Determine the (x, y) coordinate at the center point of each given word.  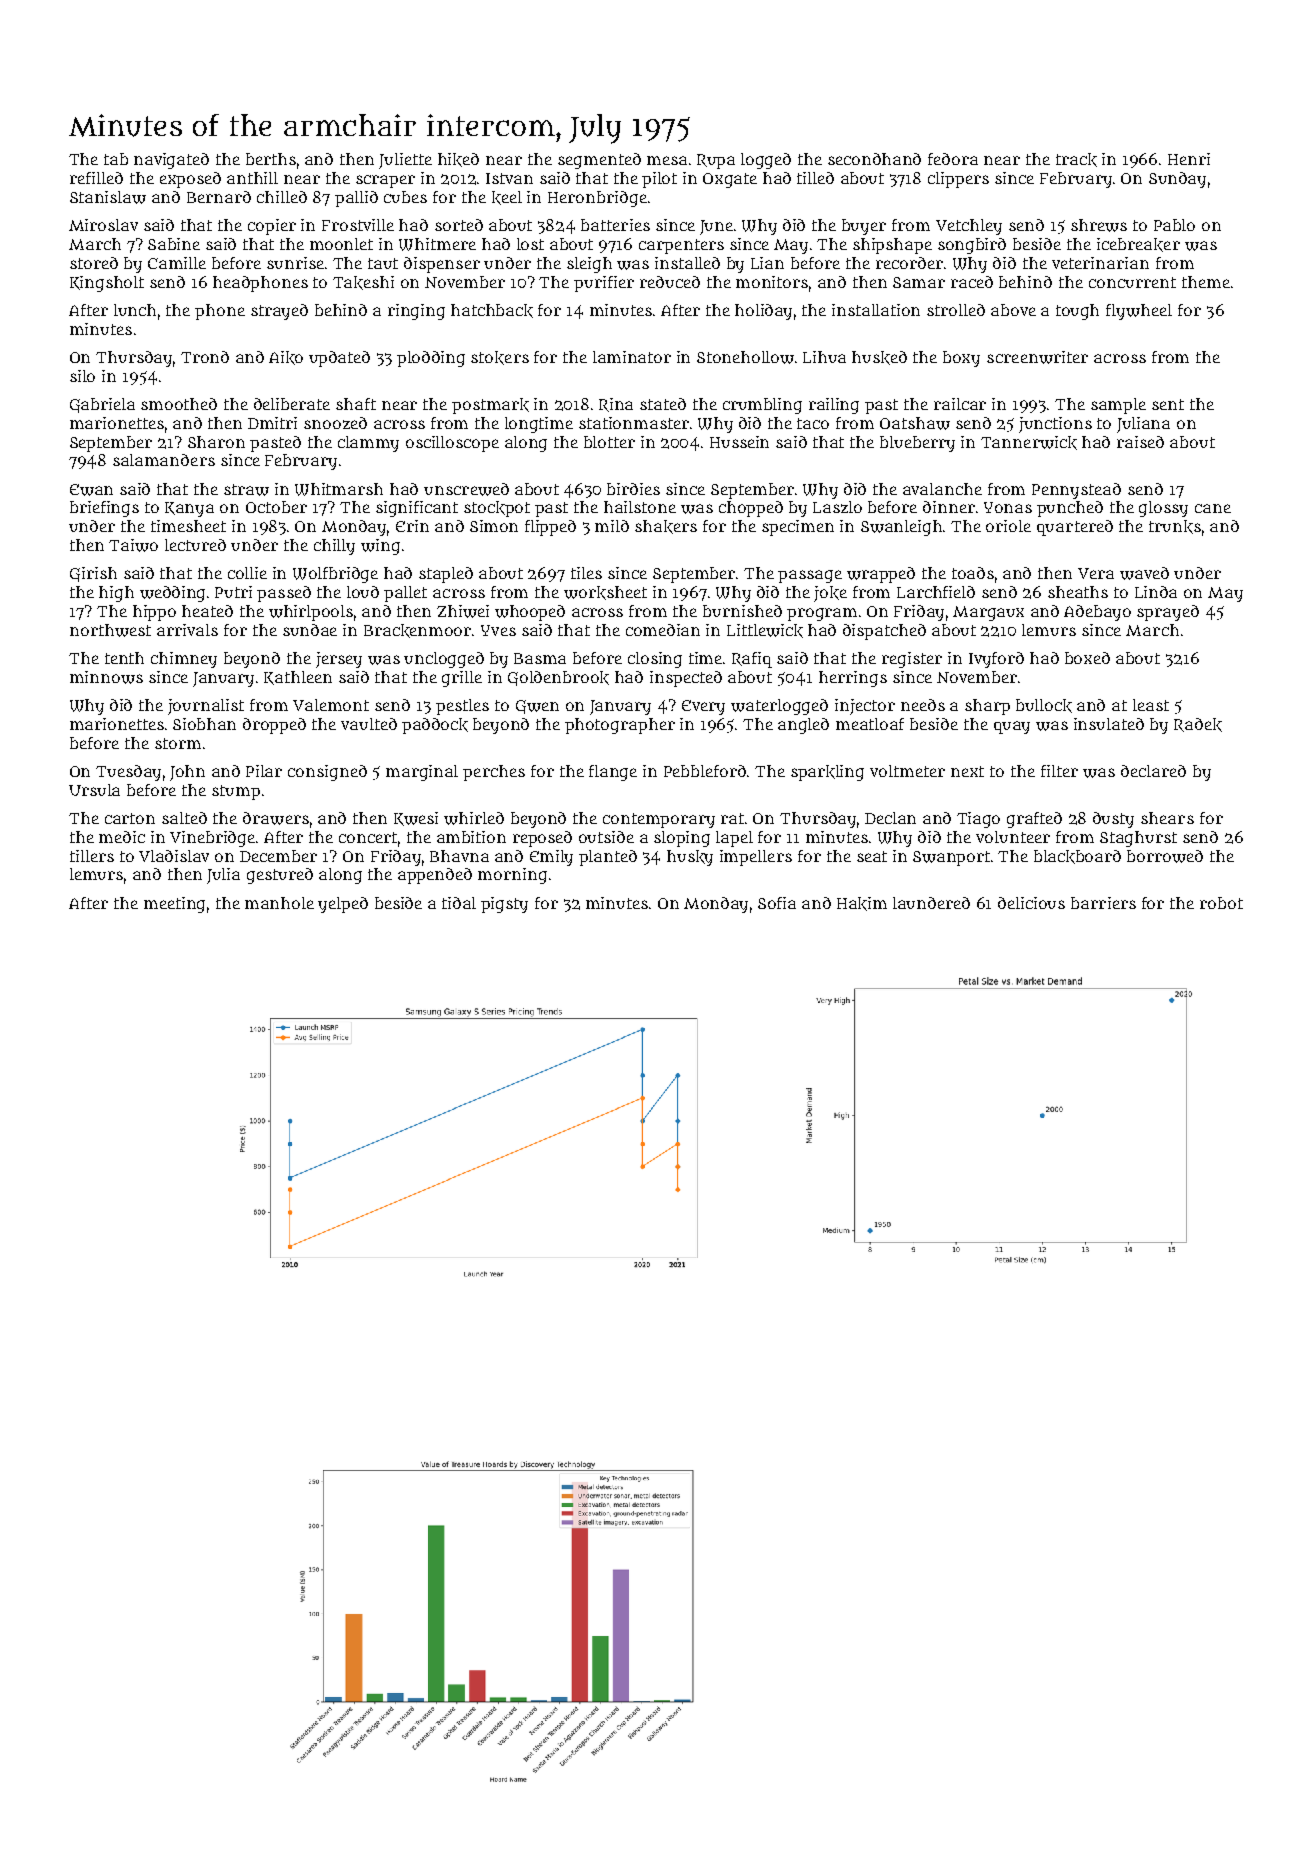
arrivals (187, 630)
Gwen (537, 707)
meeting (174, 905)
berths (271, 159)
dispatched (884, 632)
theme (1206, 282)
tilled (815, 178)
